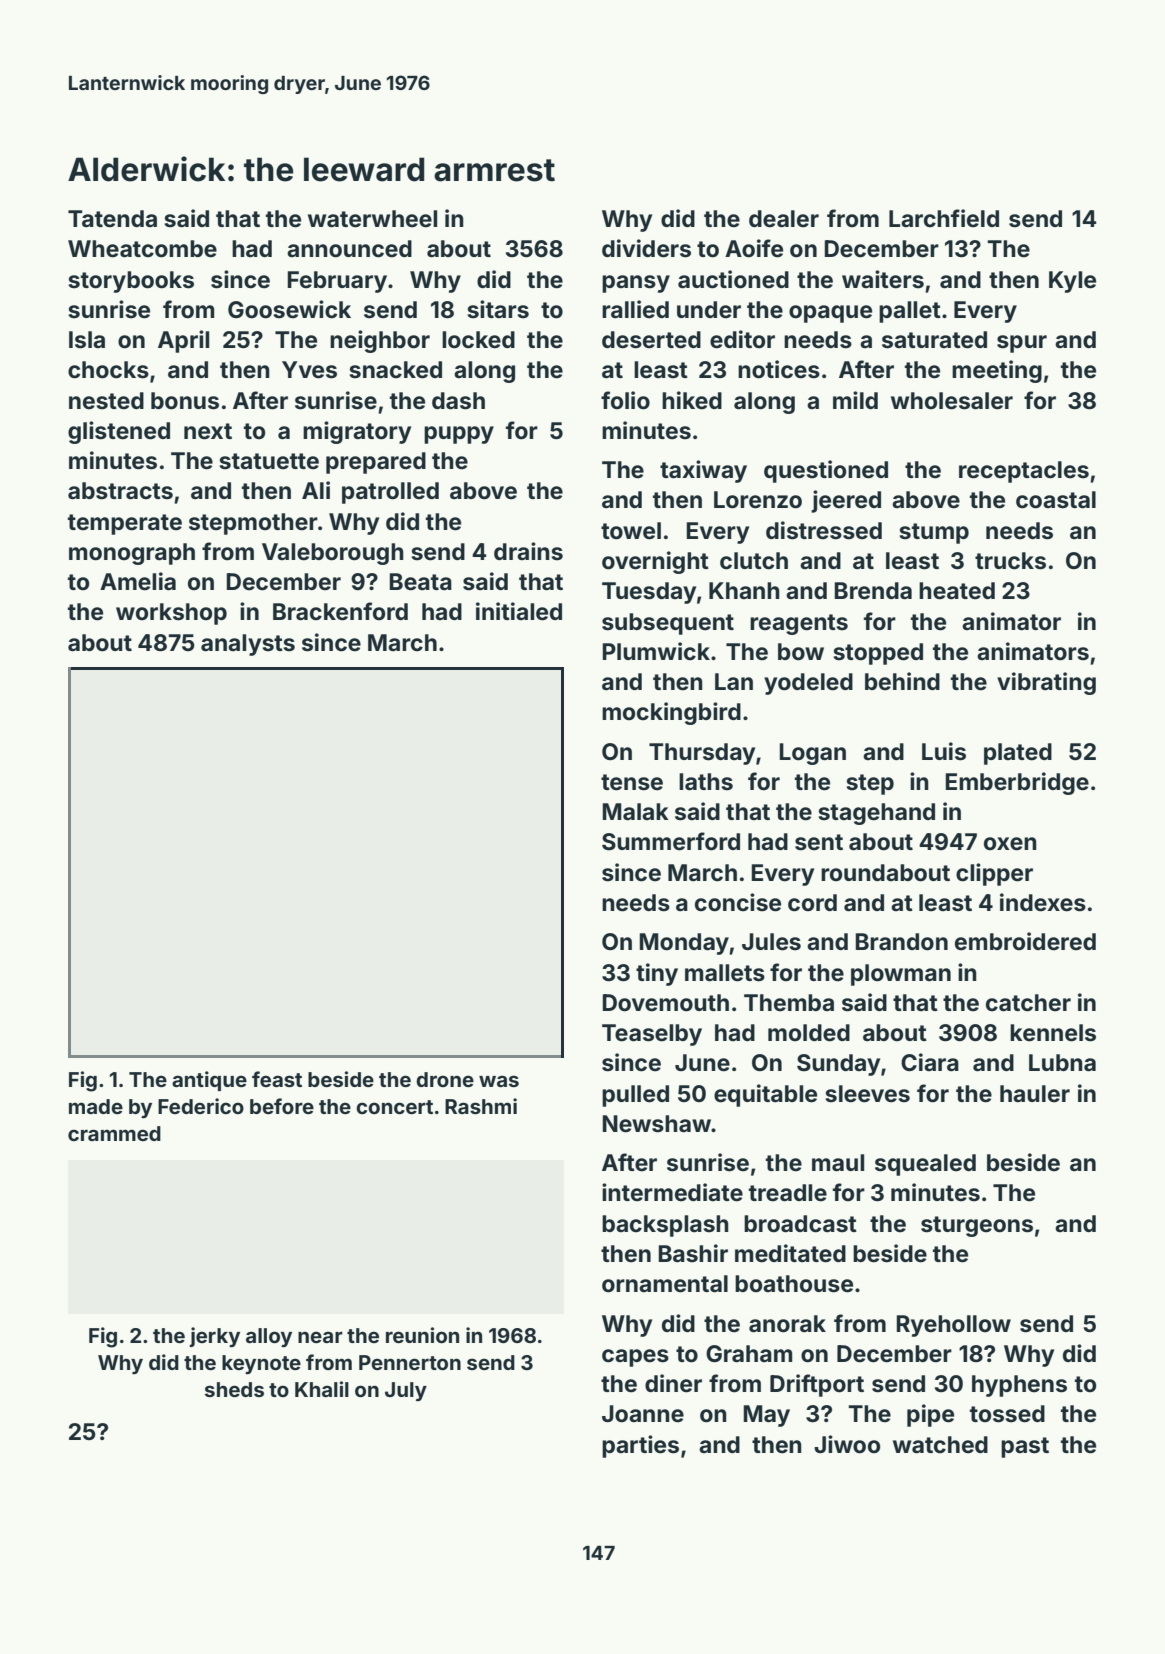 The image size is (1165, 1654). I want to click on treadle, so click(788, 1193).
